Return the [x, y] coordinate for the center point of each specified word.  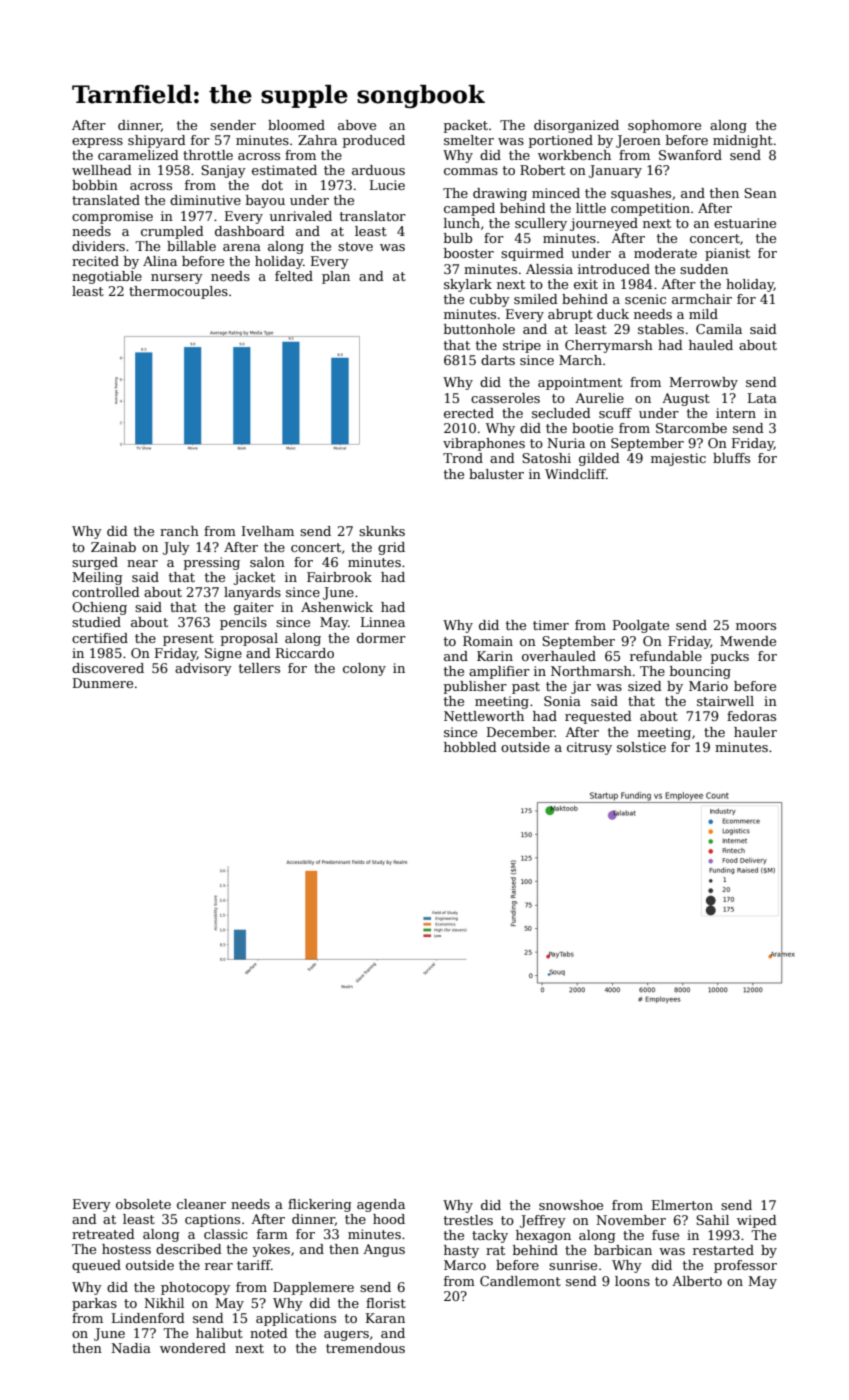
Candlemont [520, 1281]
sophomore [664, 126]
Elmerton [682, 1205]
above [357, 125]
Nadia [131, 1348]
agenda [381, 1205]
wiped [757, 1221]
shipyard [157, 141]
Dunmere [103, 683]
